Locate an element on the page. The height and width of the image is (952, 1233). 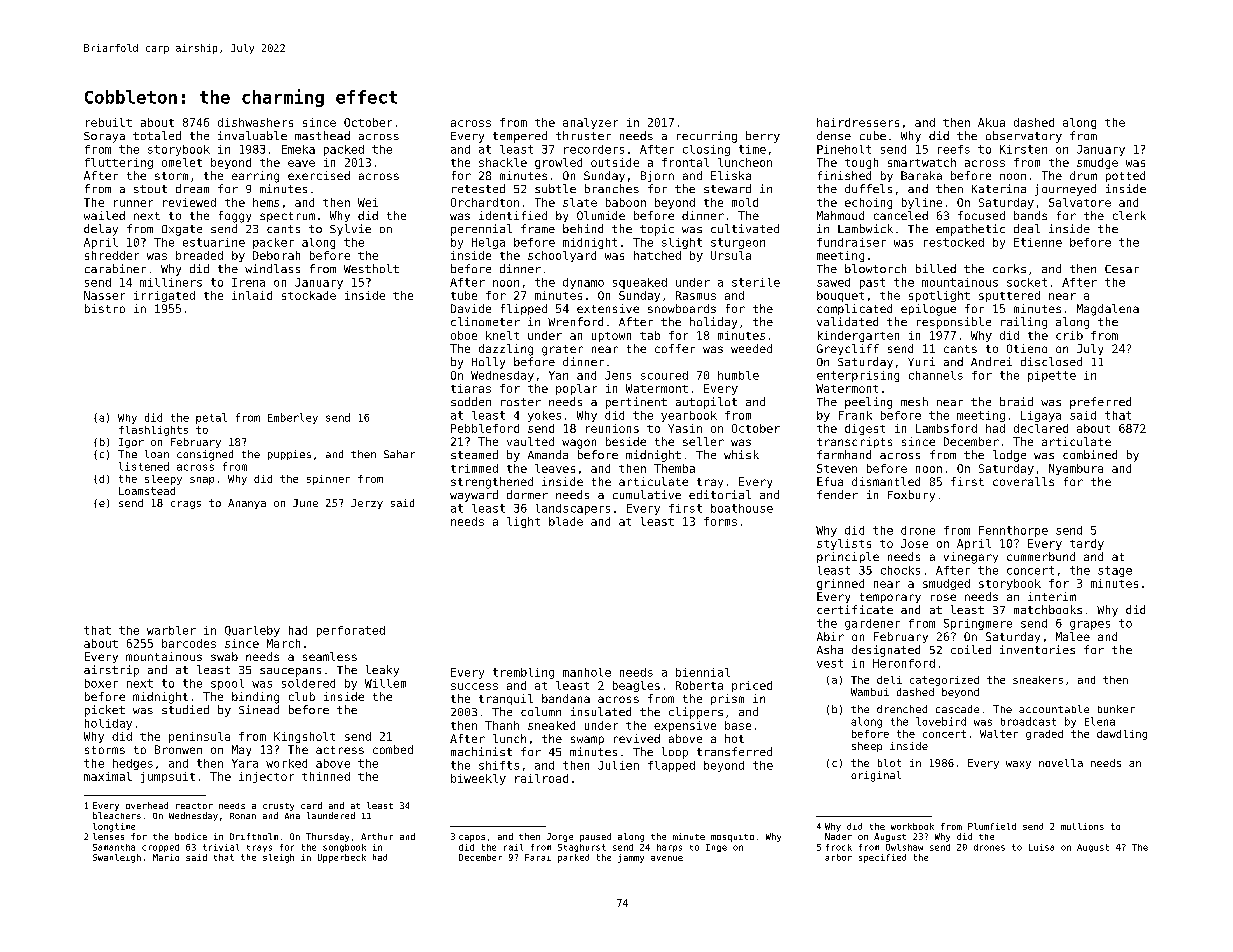
dishwashers is located at coordinates (255, 122).
